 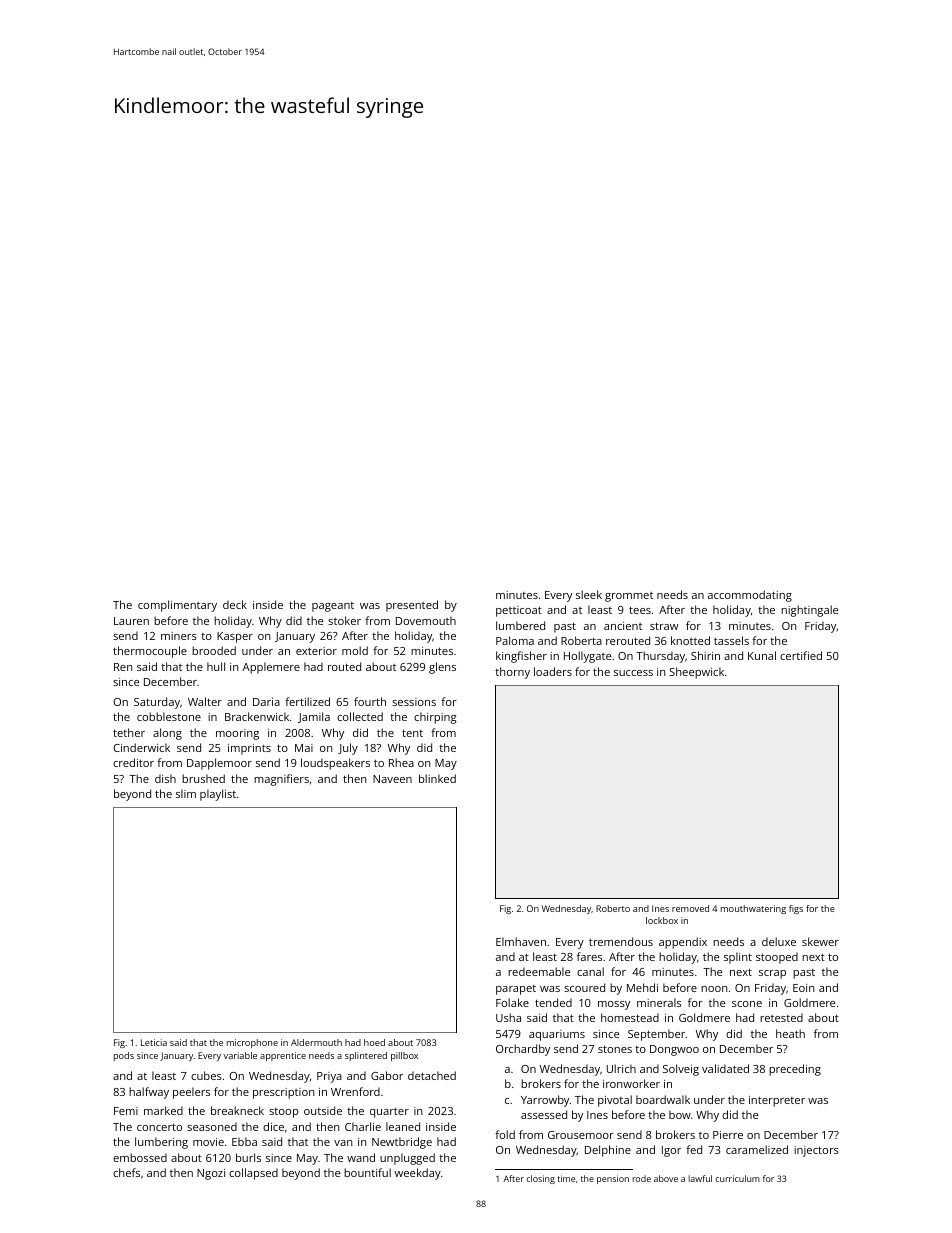 What do you see at coordinates (437, 778) in the page?
I see `blinked` at bounding box center [437, 778].
